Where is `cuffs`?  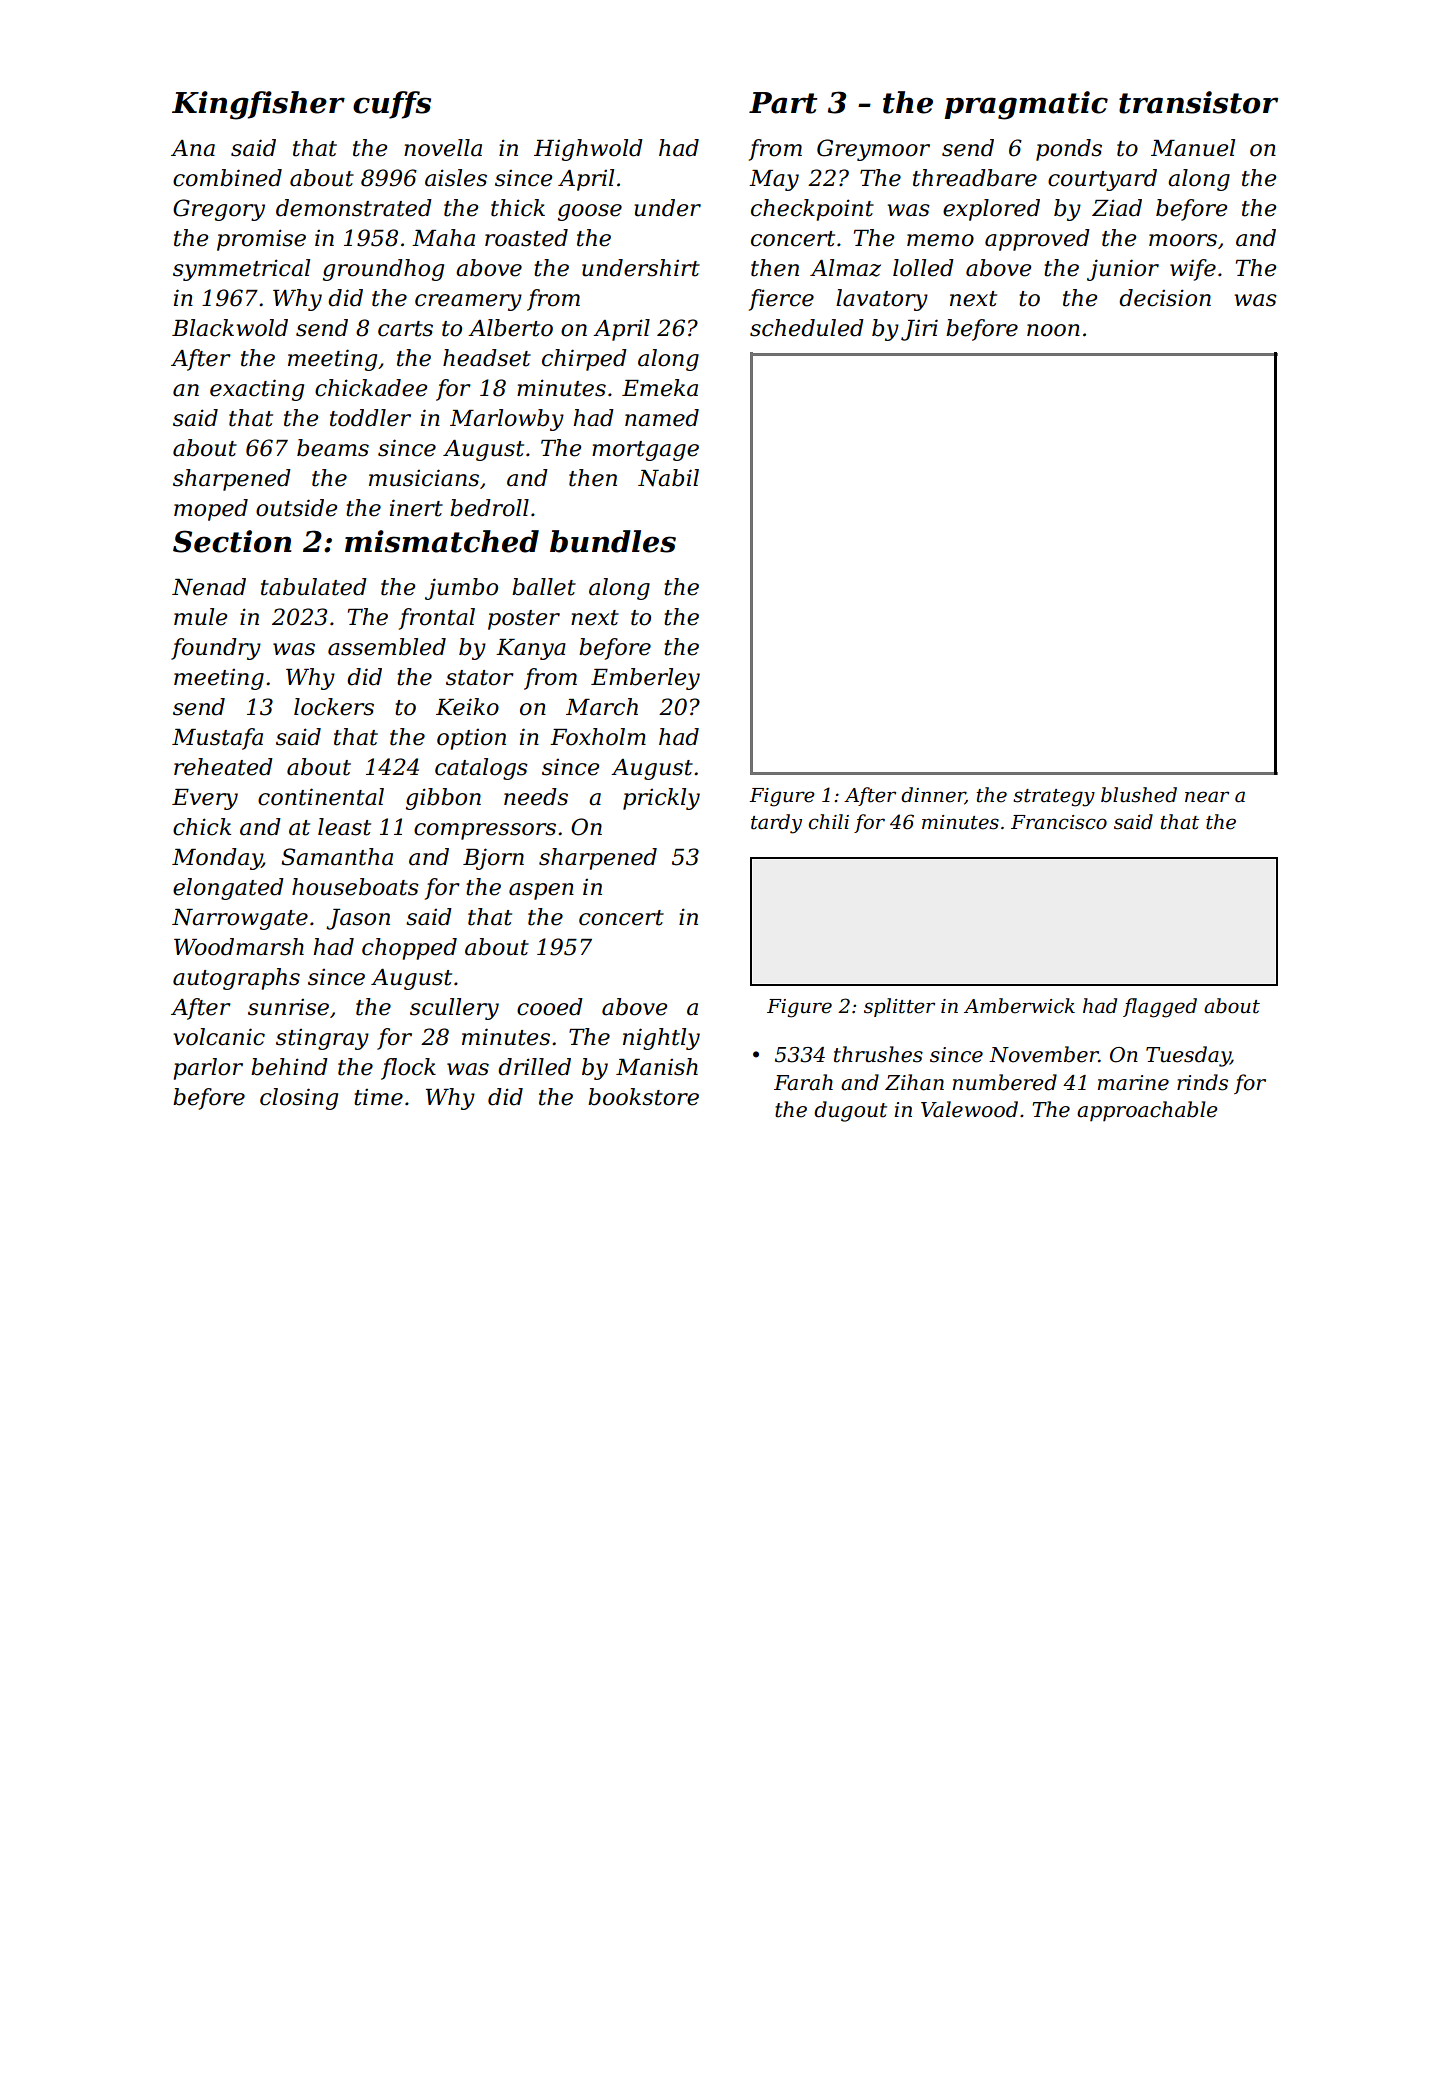
cuffs is located at coordinates (392, 105).
